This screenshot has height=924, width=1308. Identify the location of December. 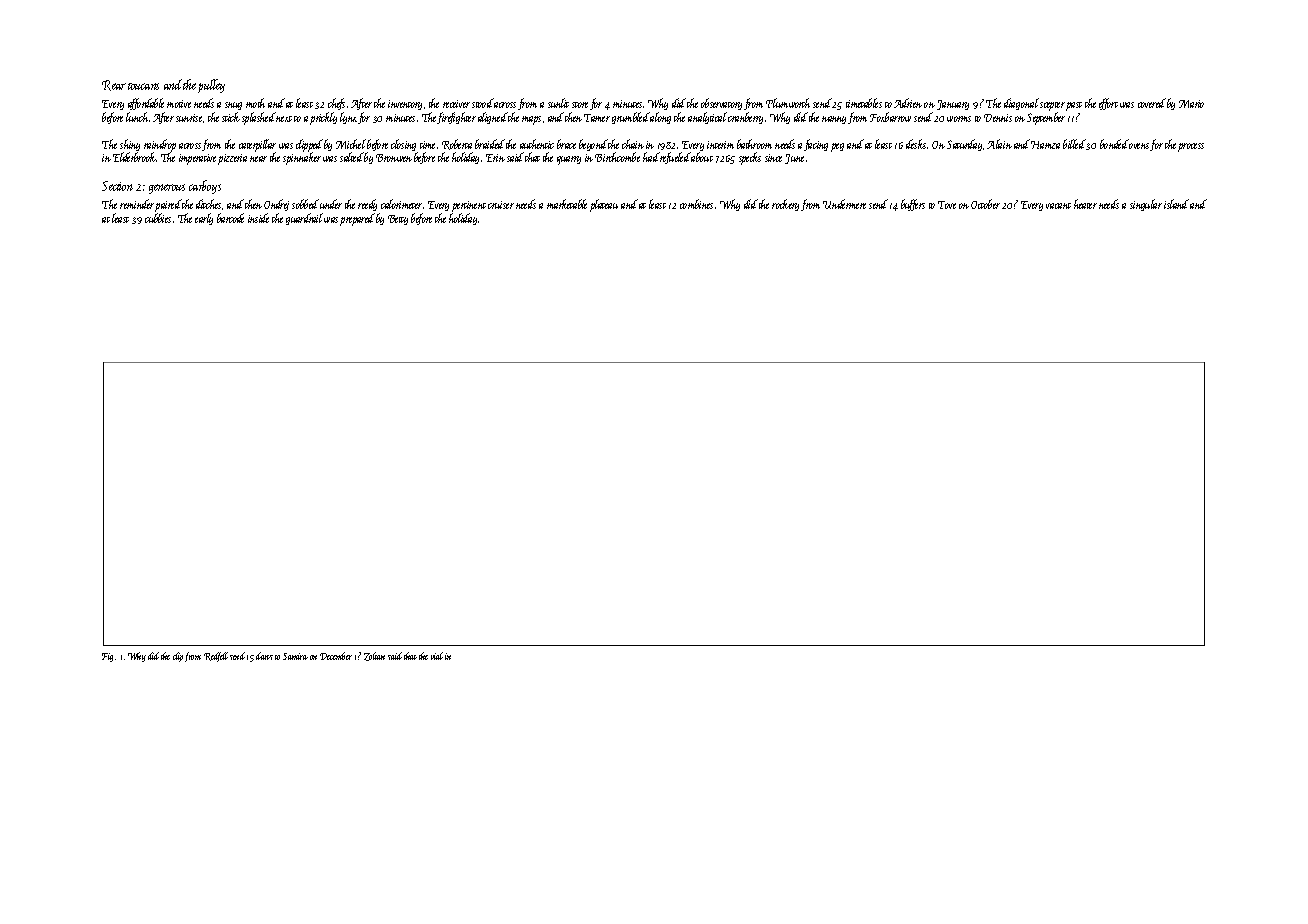
(336, 656).
